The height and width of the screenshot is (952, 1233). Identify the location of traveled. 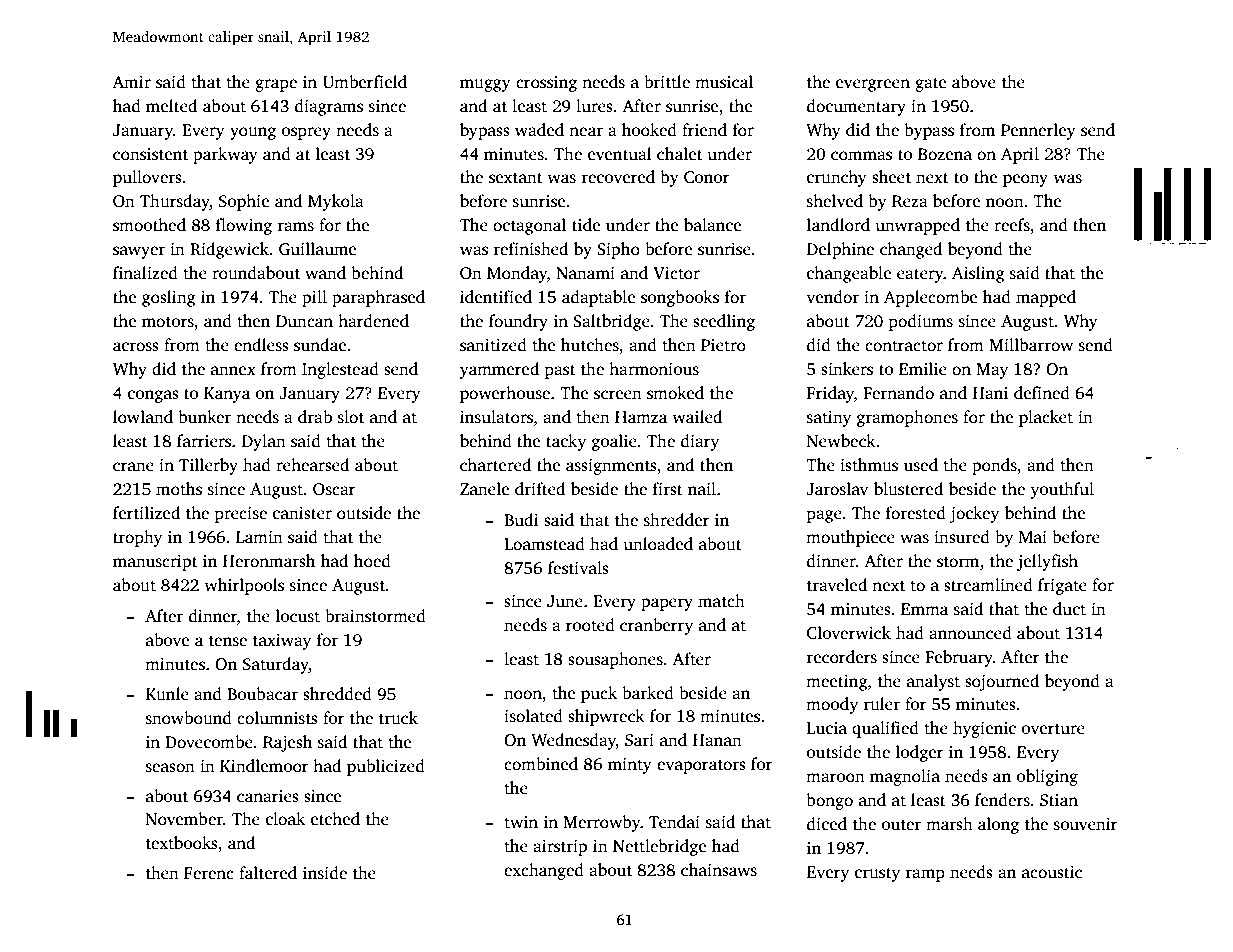
(837, 585).
